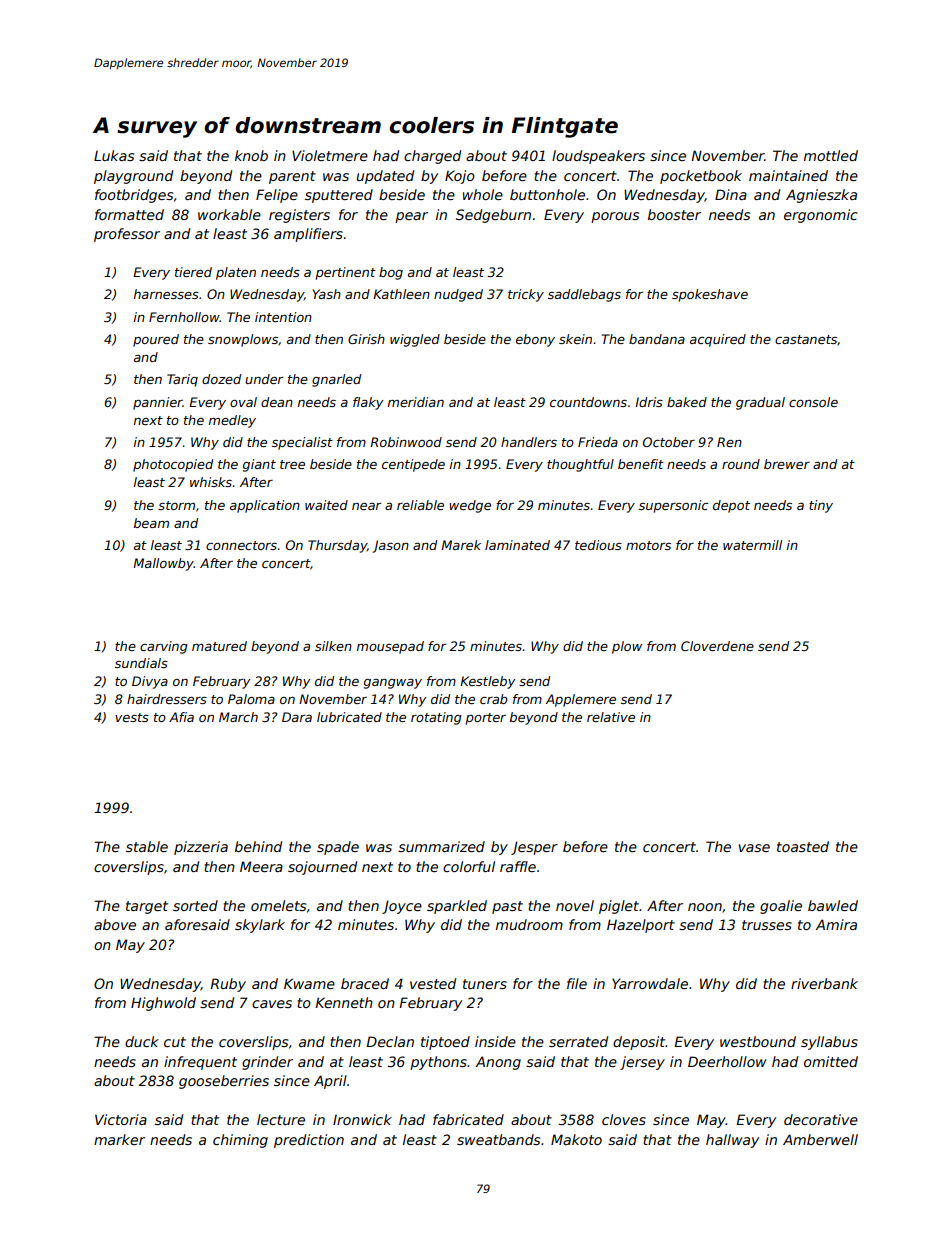  What do you see at coordinates (813, 402) in the screenshot?
I see `console` at bounding box center [813, 402].
